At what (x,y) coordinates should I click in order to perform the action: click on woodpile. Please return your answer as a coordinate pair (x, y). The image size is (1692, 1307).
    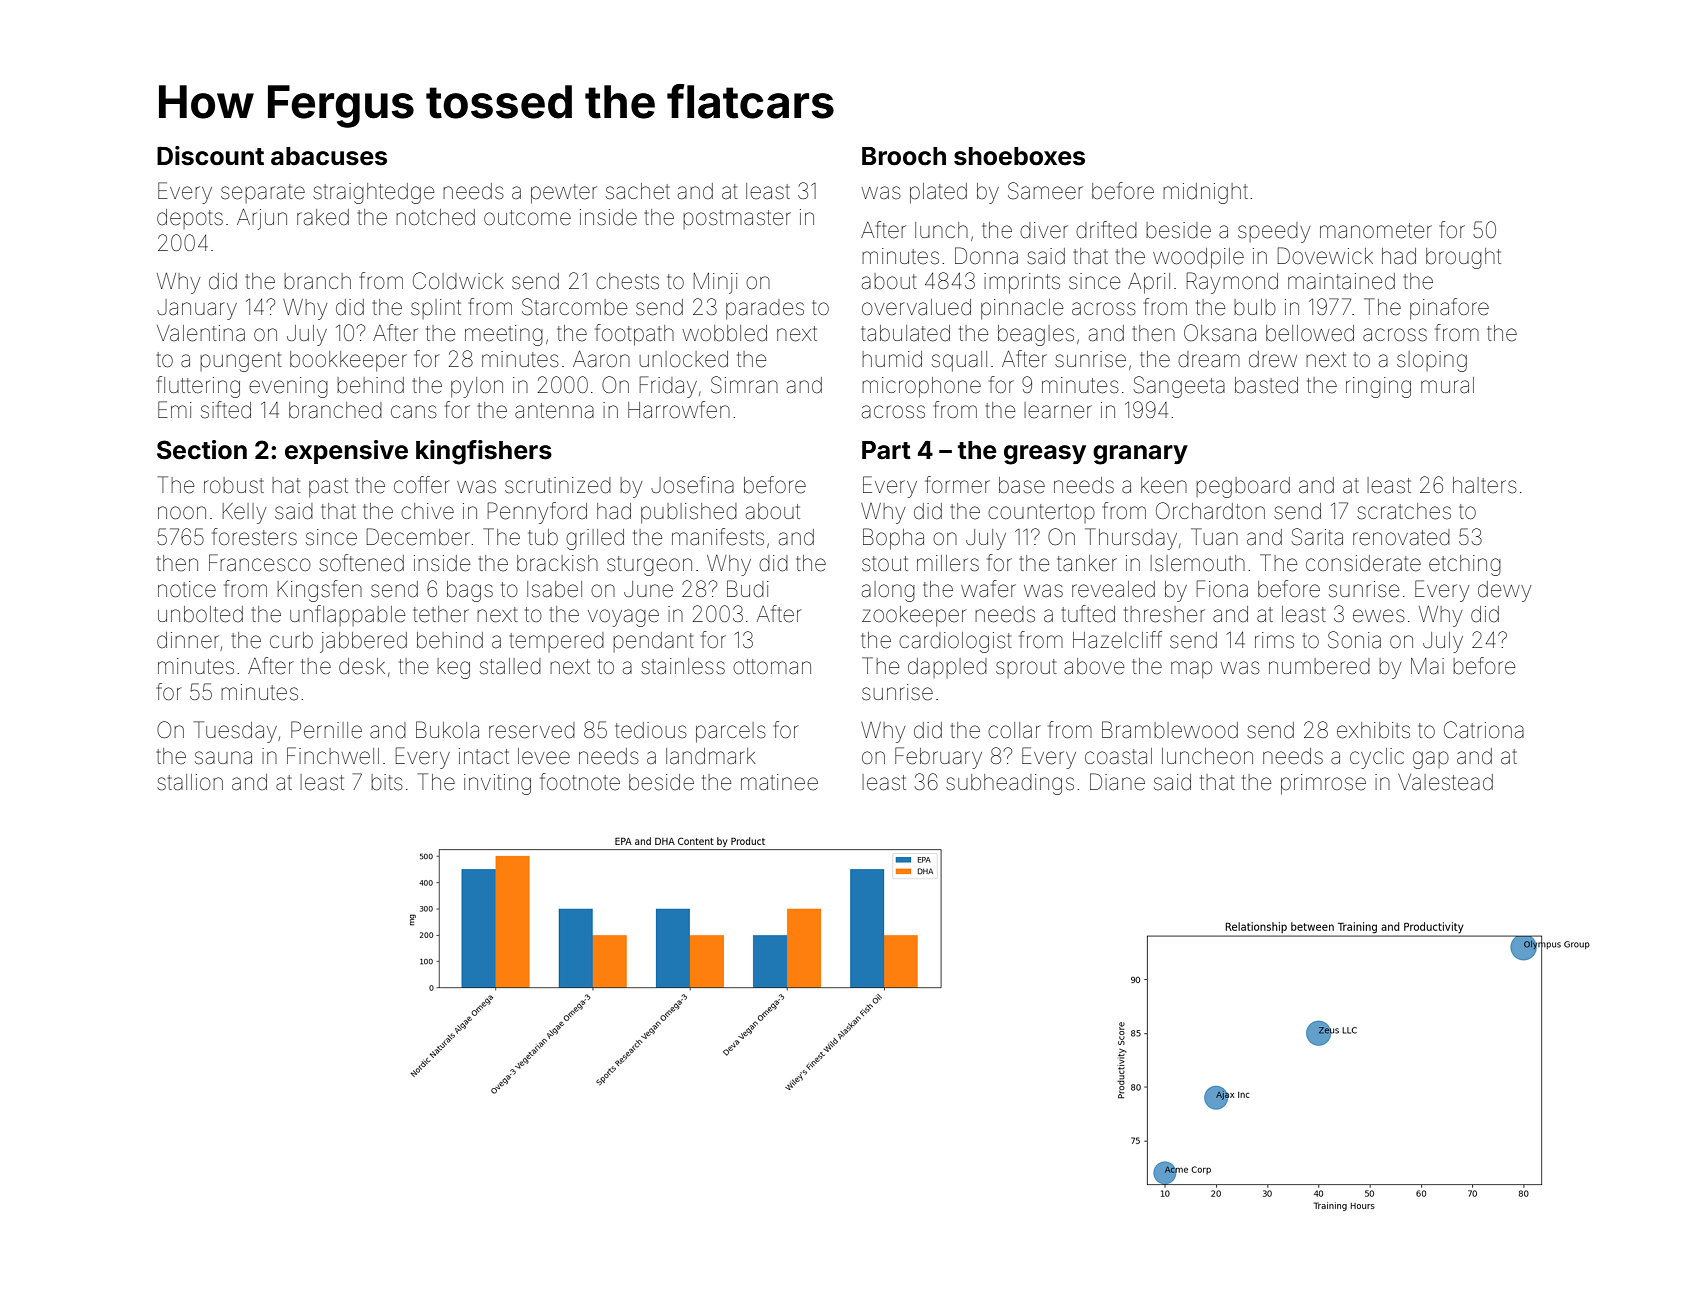
    Looking at the image, I should click on (1198, 258).
